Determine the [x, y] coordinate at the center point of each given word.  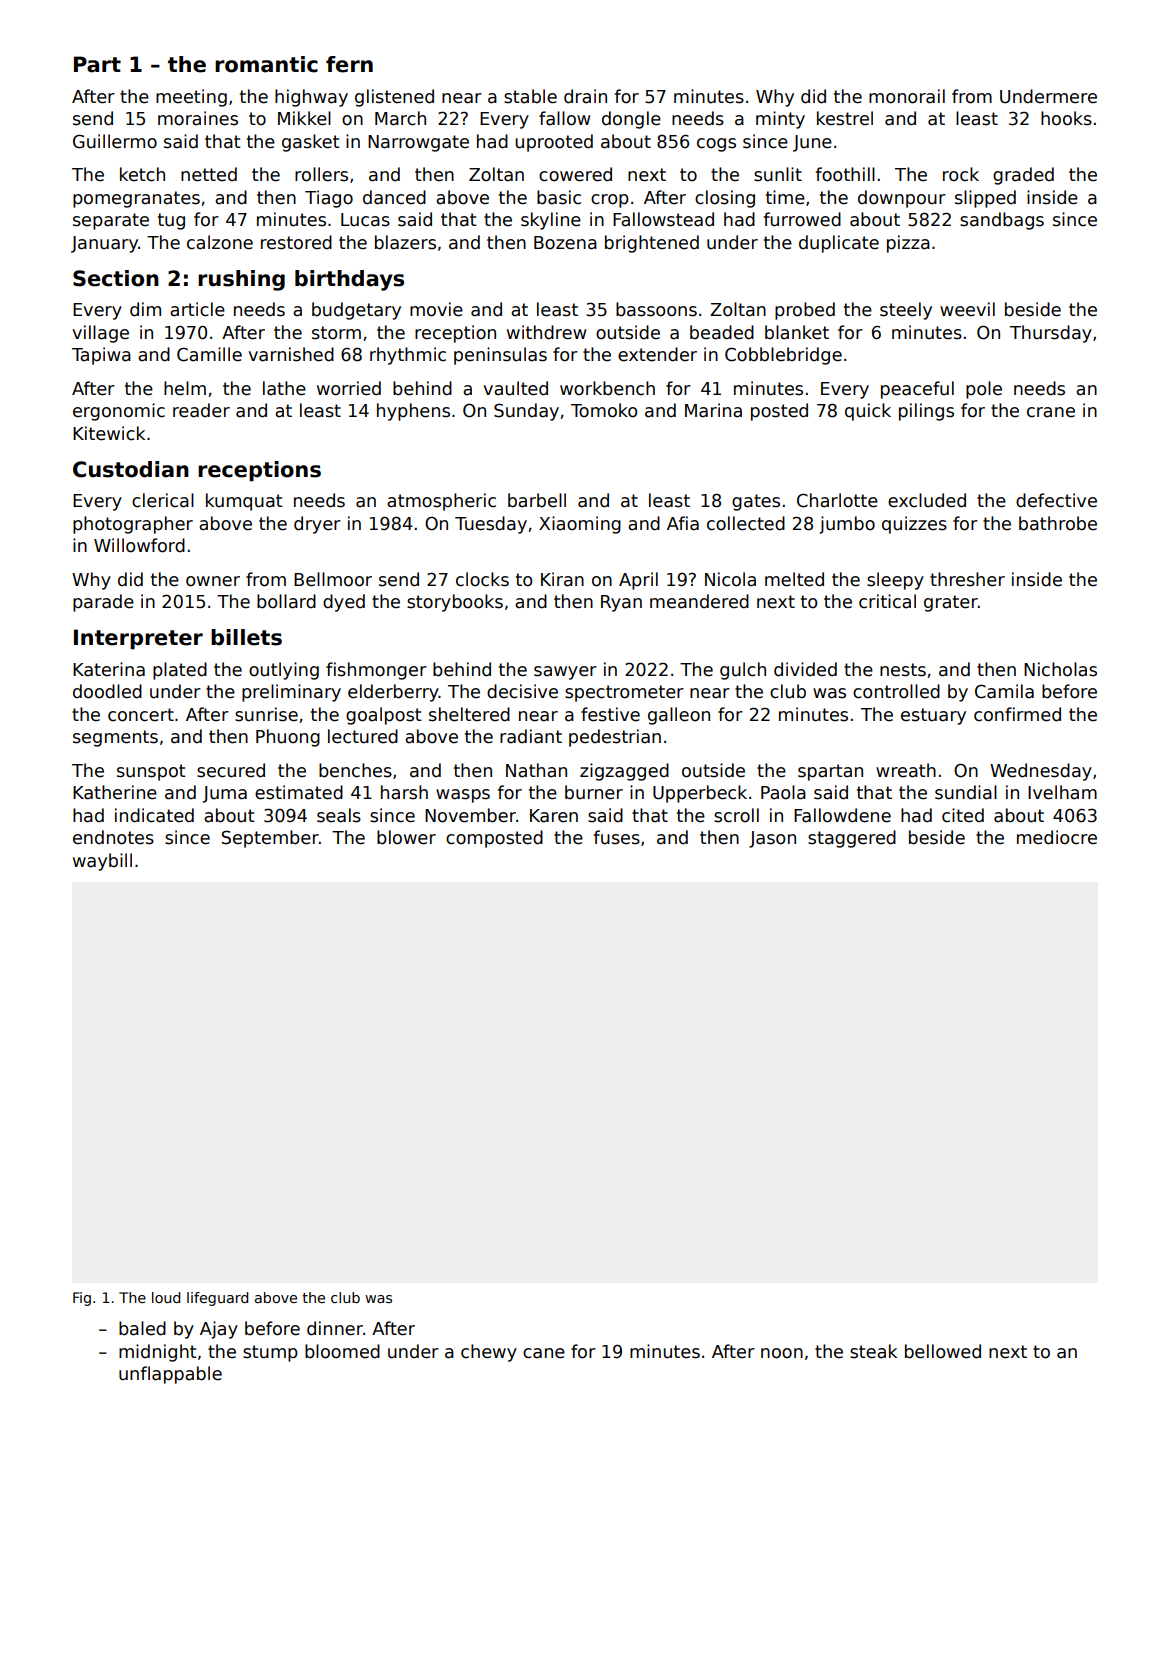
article [197, 309]
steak [873, 1351]
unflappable [170, 1375]
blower [406, 837]
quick [868, 412]
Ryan [621, 603]
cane [544, 1353]
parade [103, 603]
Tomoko [604, 410]
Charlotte [837, 500]
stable [530, 96]
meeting [191, 98]
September [270, 839]
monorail [907, 96]
